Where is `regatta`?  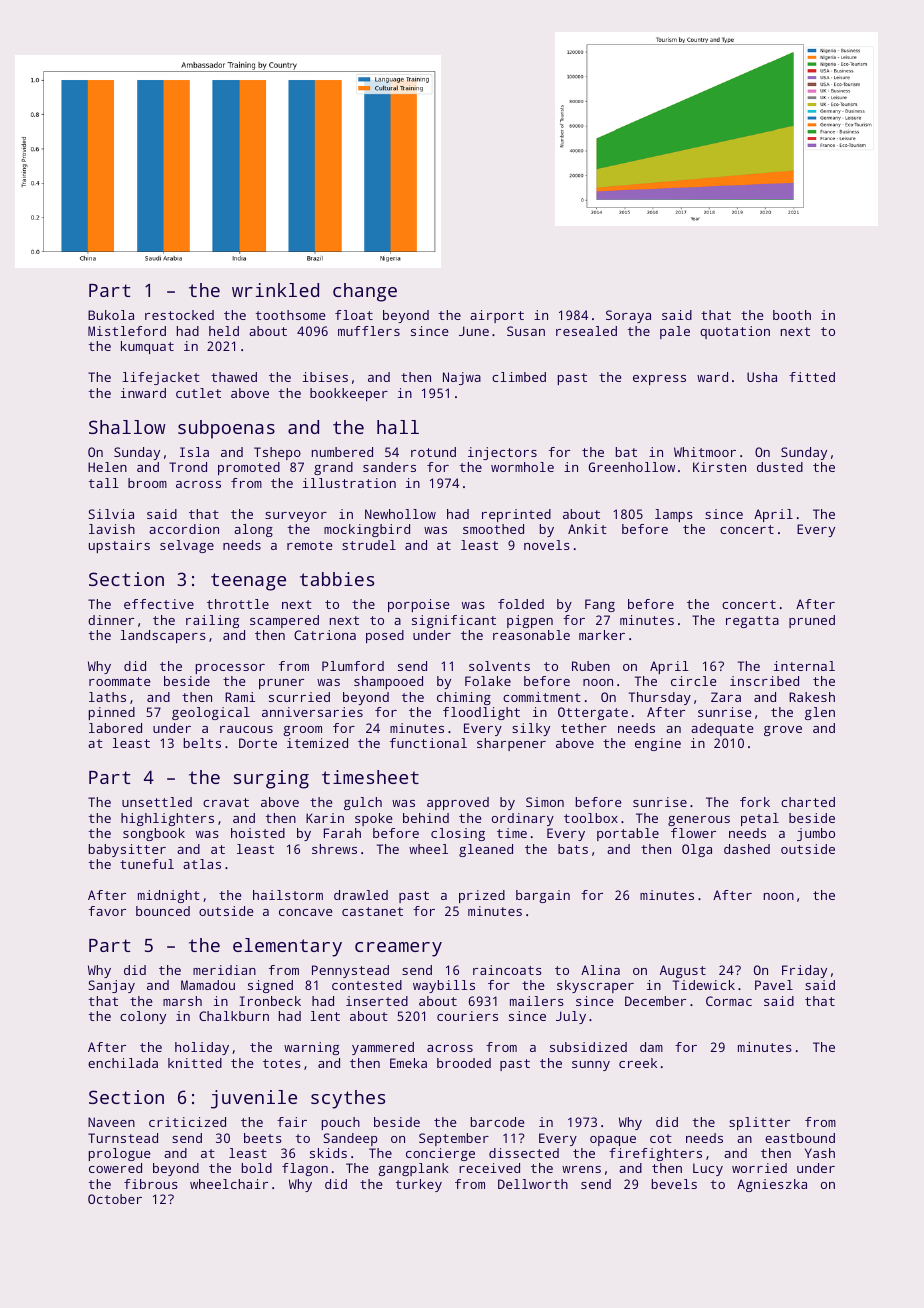 regatta is located at coordinates (752, 622).
